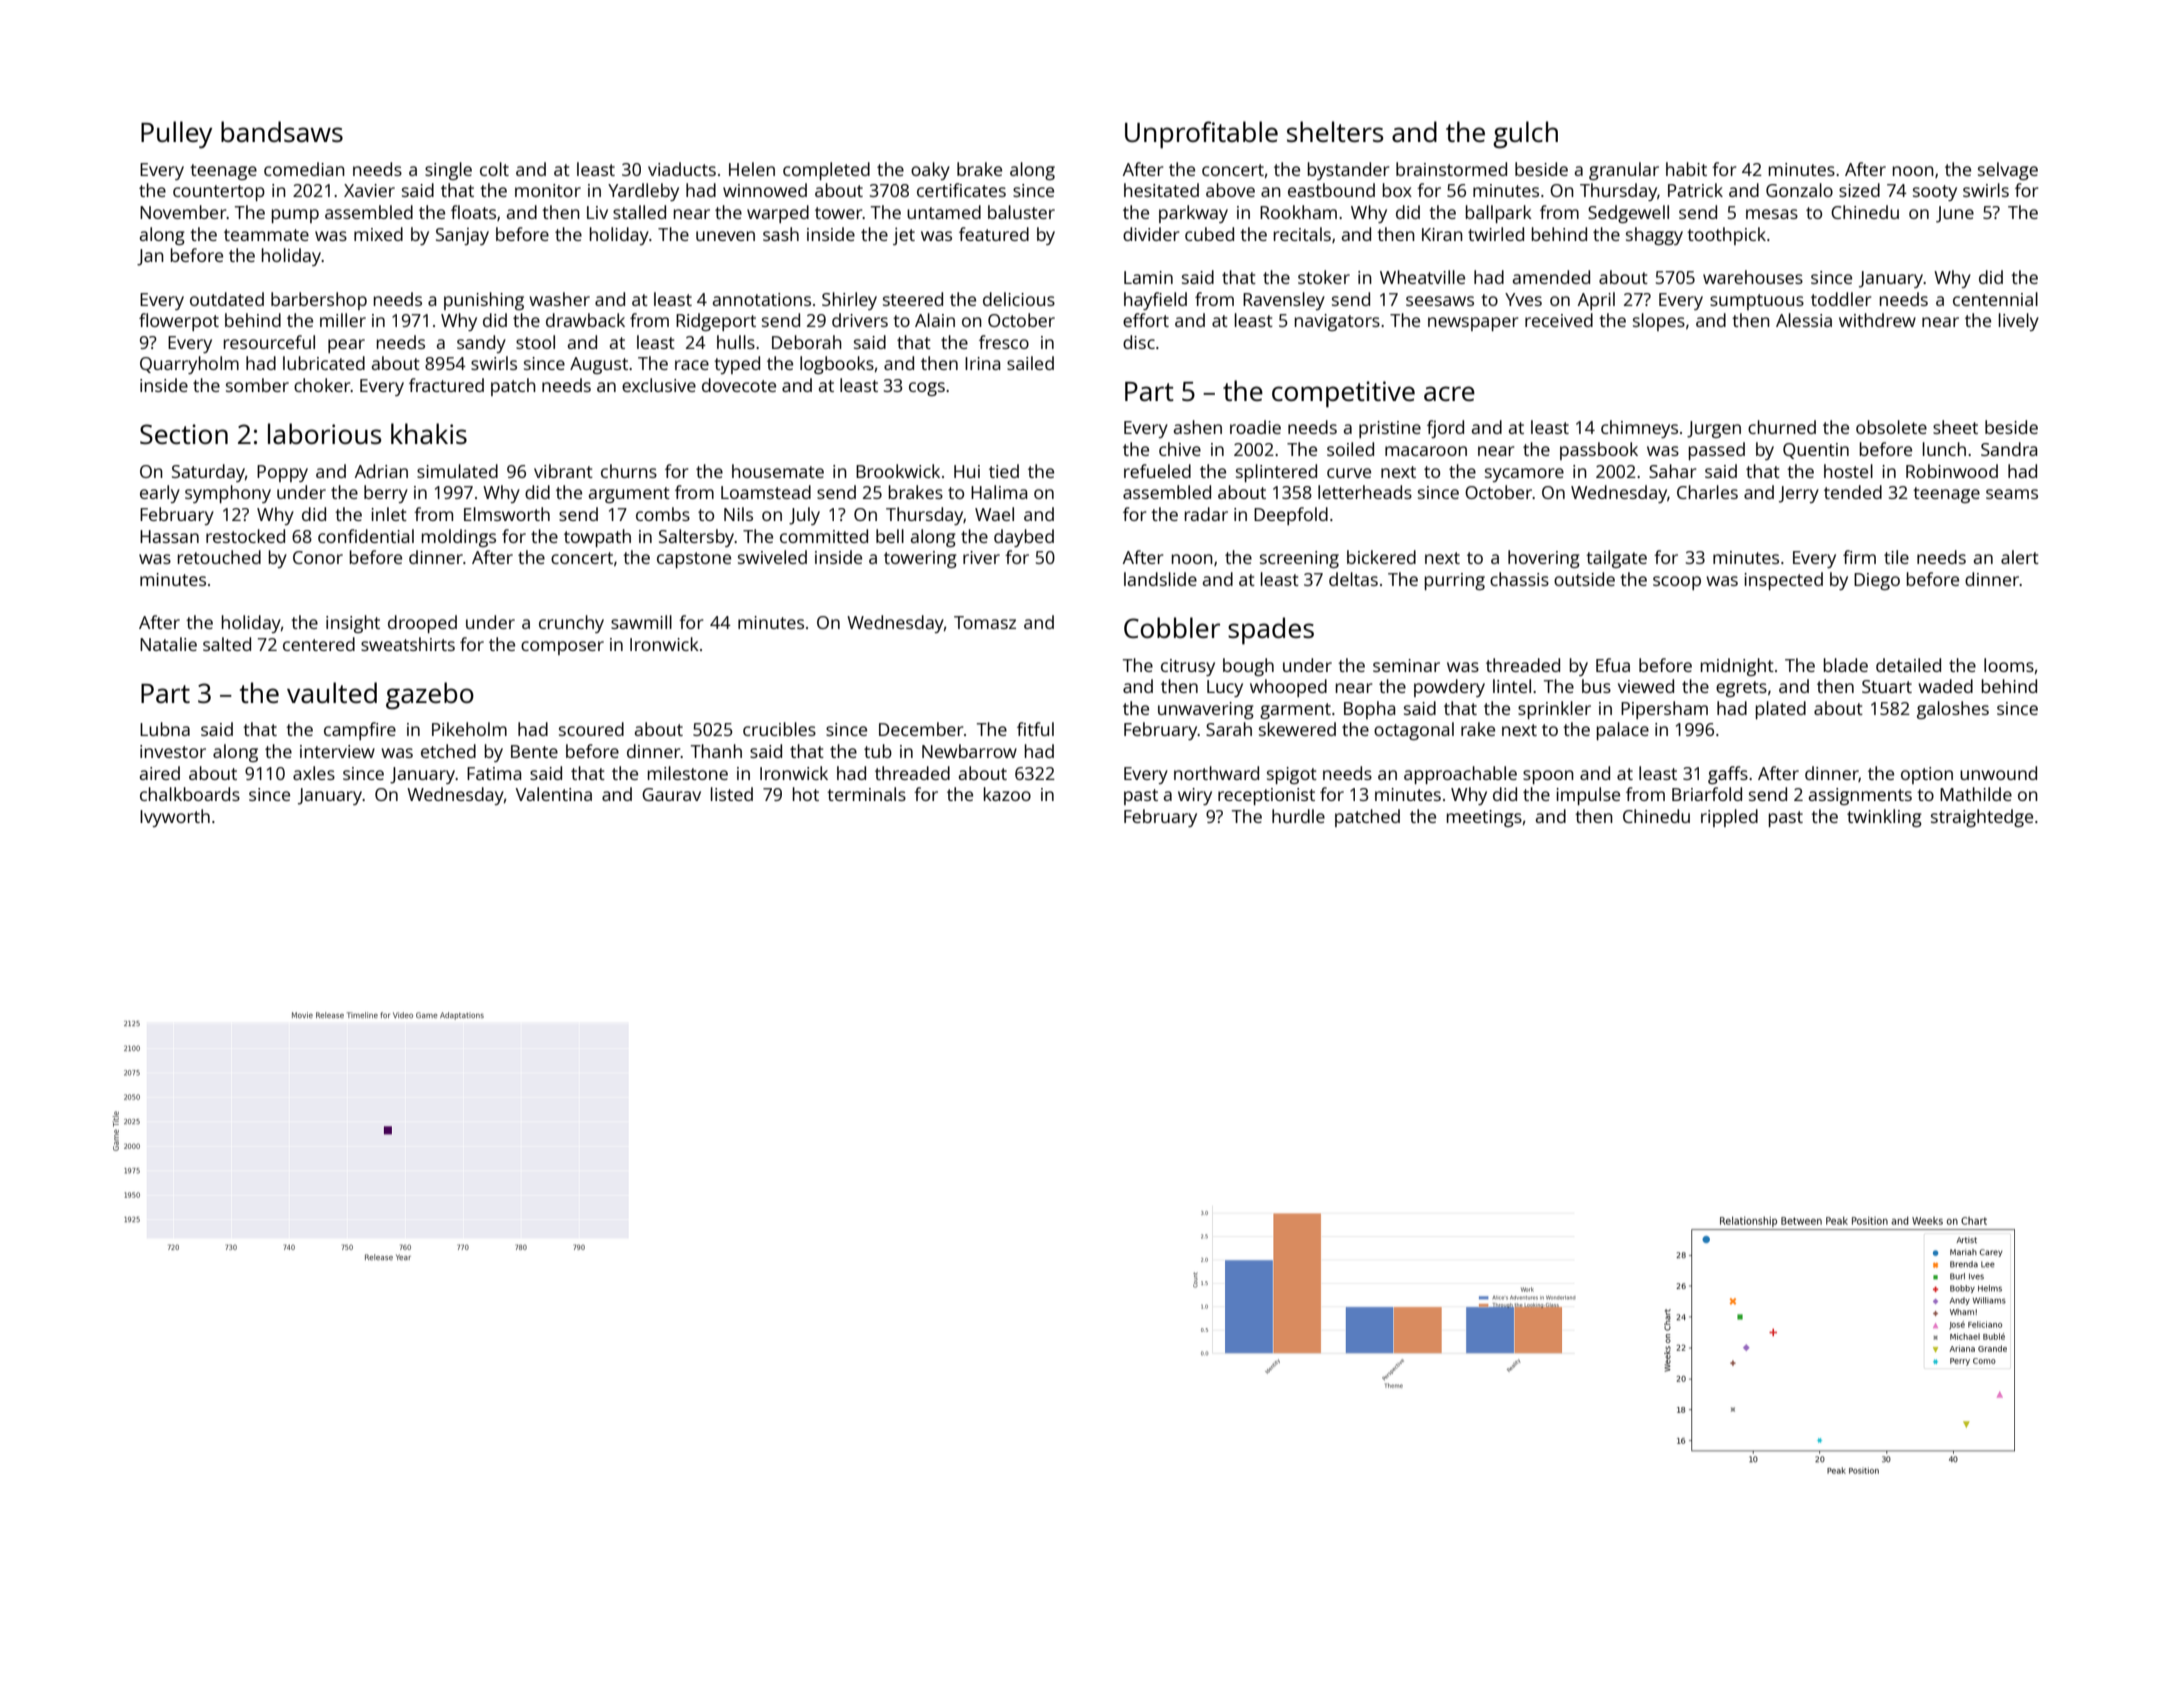  I want to click on race, so click(692, 365).
